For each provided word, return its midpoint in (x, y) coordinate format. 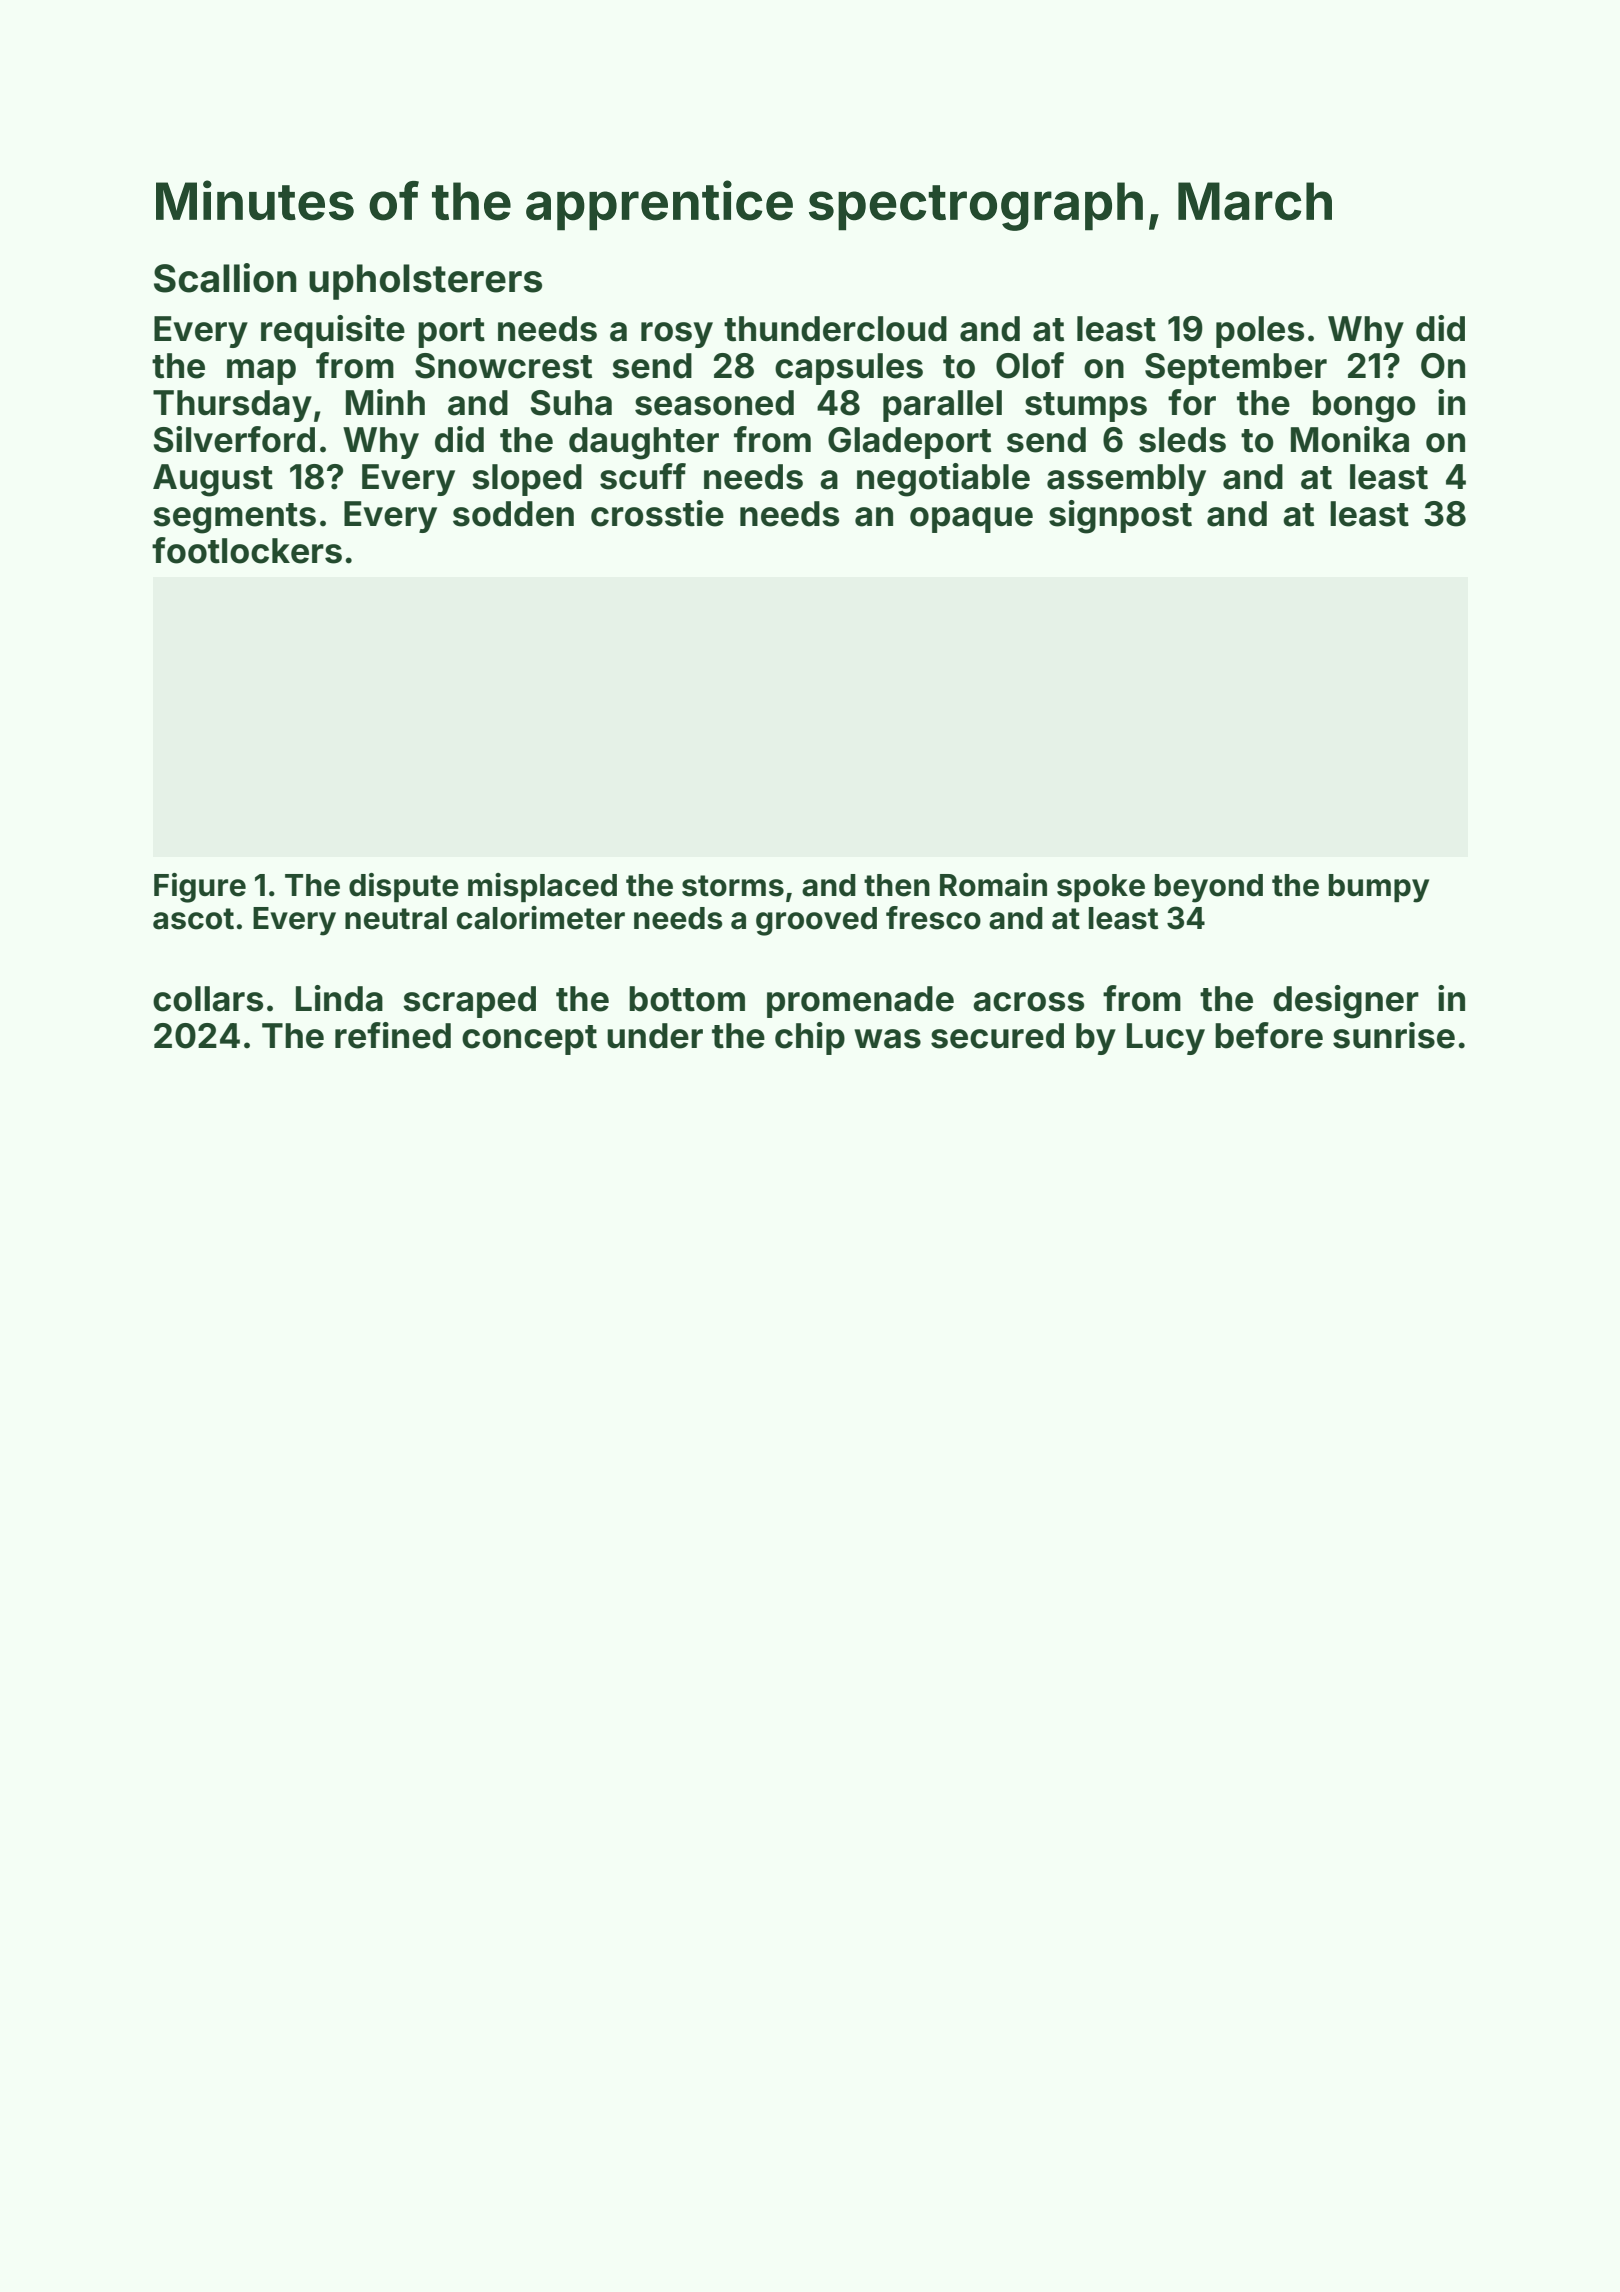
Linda (339, 998)
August (213, 480)
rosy (677, 335)
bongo (1364, 406)
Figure (200, 888)
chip (810, 1038)
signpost (1120, 517)
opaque (971, 520)
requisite (333, 331)
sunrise (1394, 1035)
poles (1260, 332)
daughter (644, 443)
